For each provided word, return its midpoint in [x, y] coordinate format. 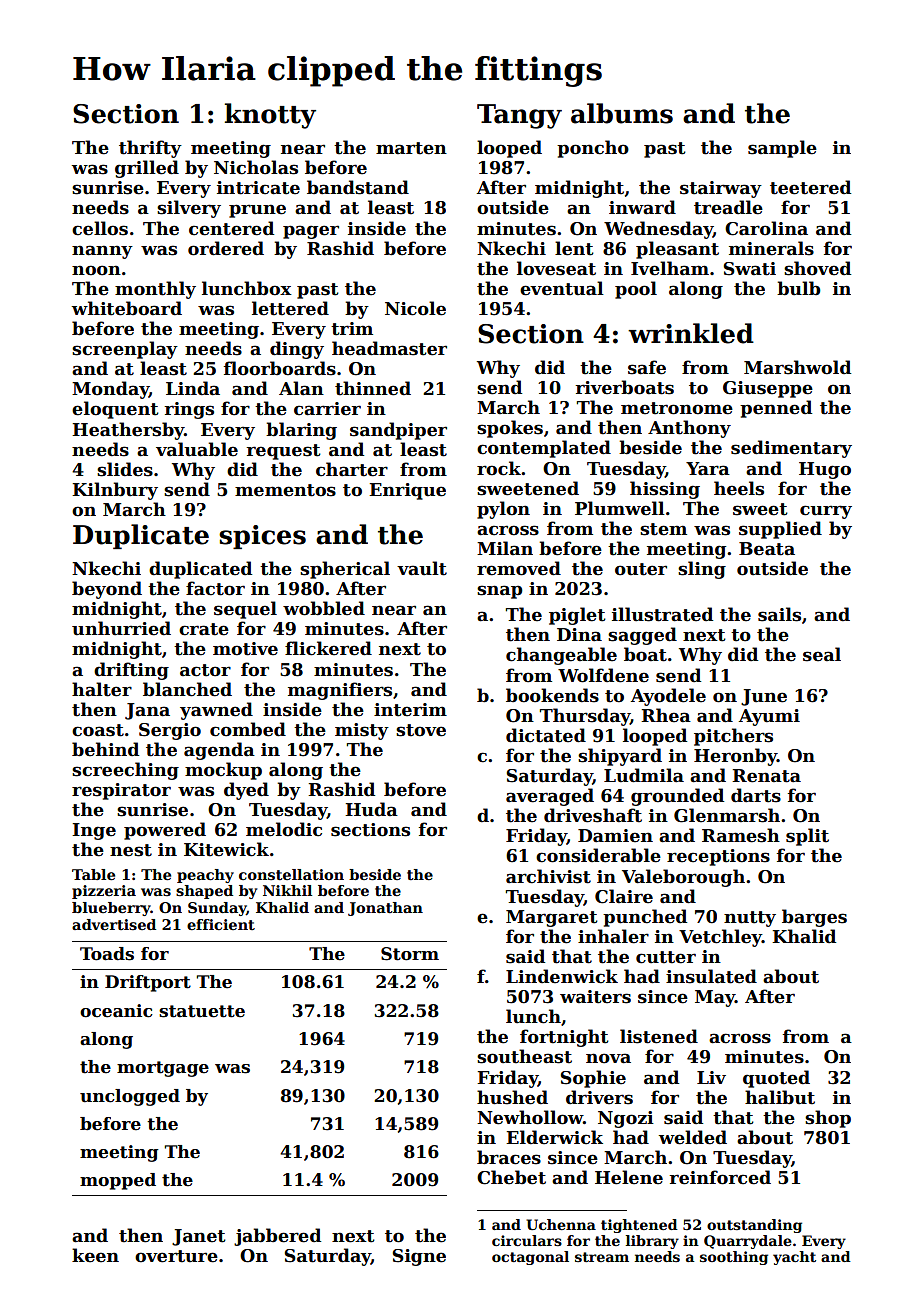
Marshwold [797, 367]
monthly [155, 290]
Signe [419, 1257]
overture [176, 1256]
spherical [345, 570]
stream [602, 1257]
